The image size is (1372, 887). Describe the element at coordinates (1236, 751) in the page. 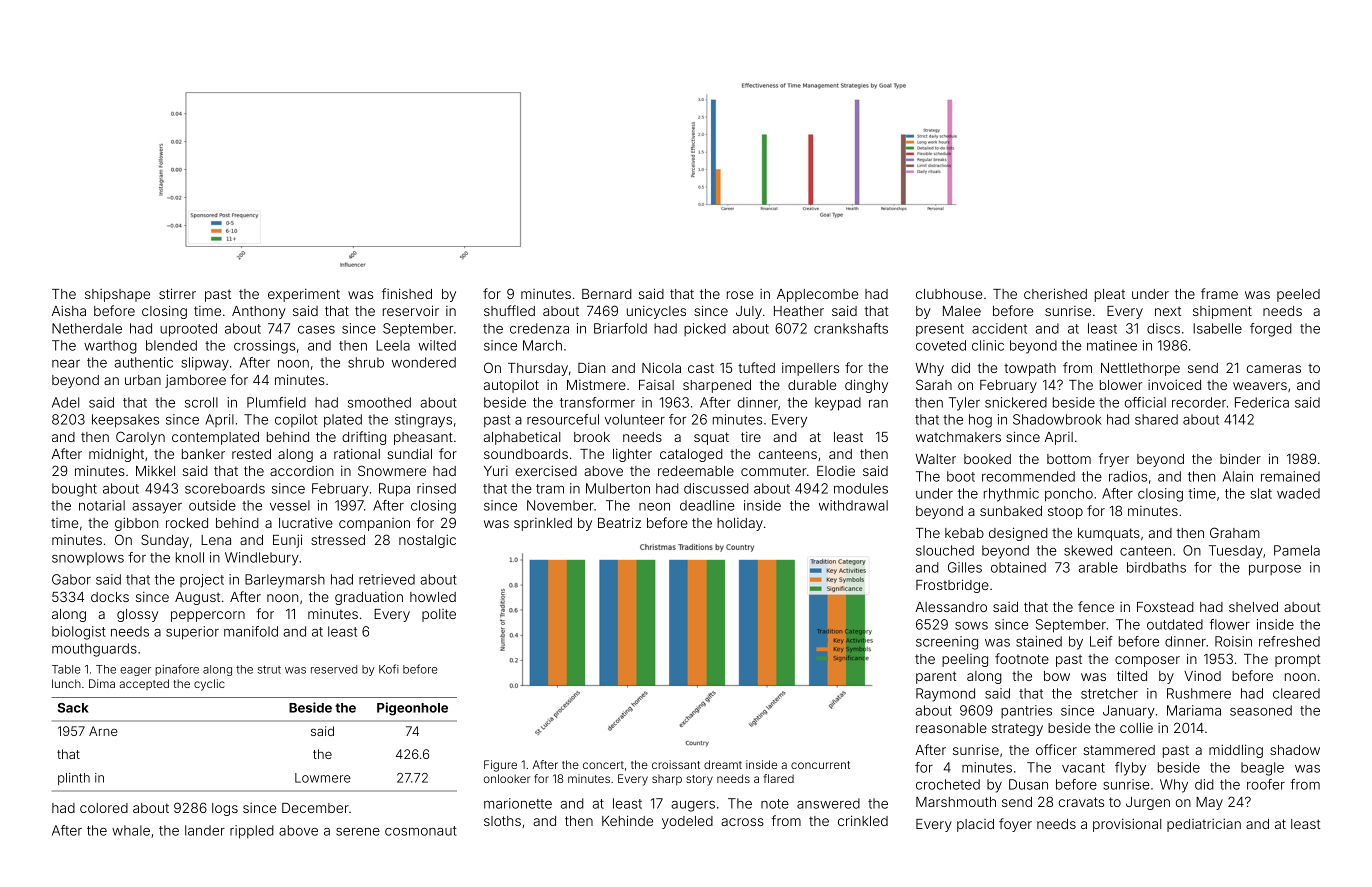

I see `middling` at that location.
